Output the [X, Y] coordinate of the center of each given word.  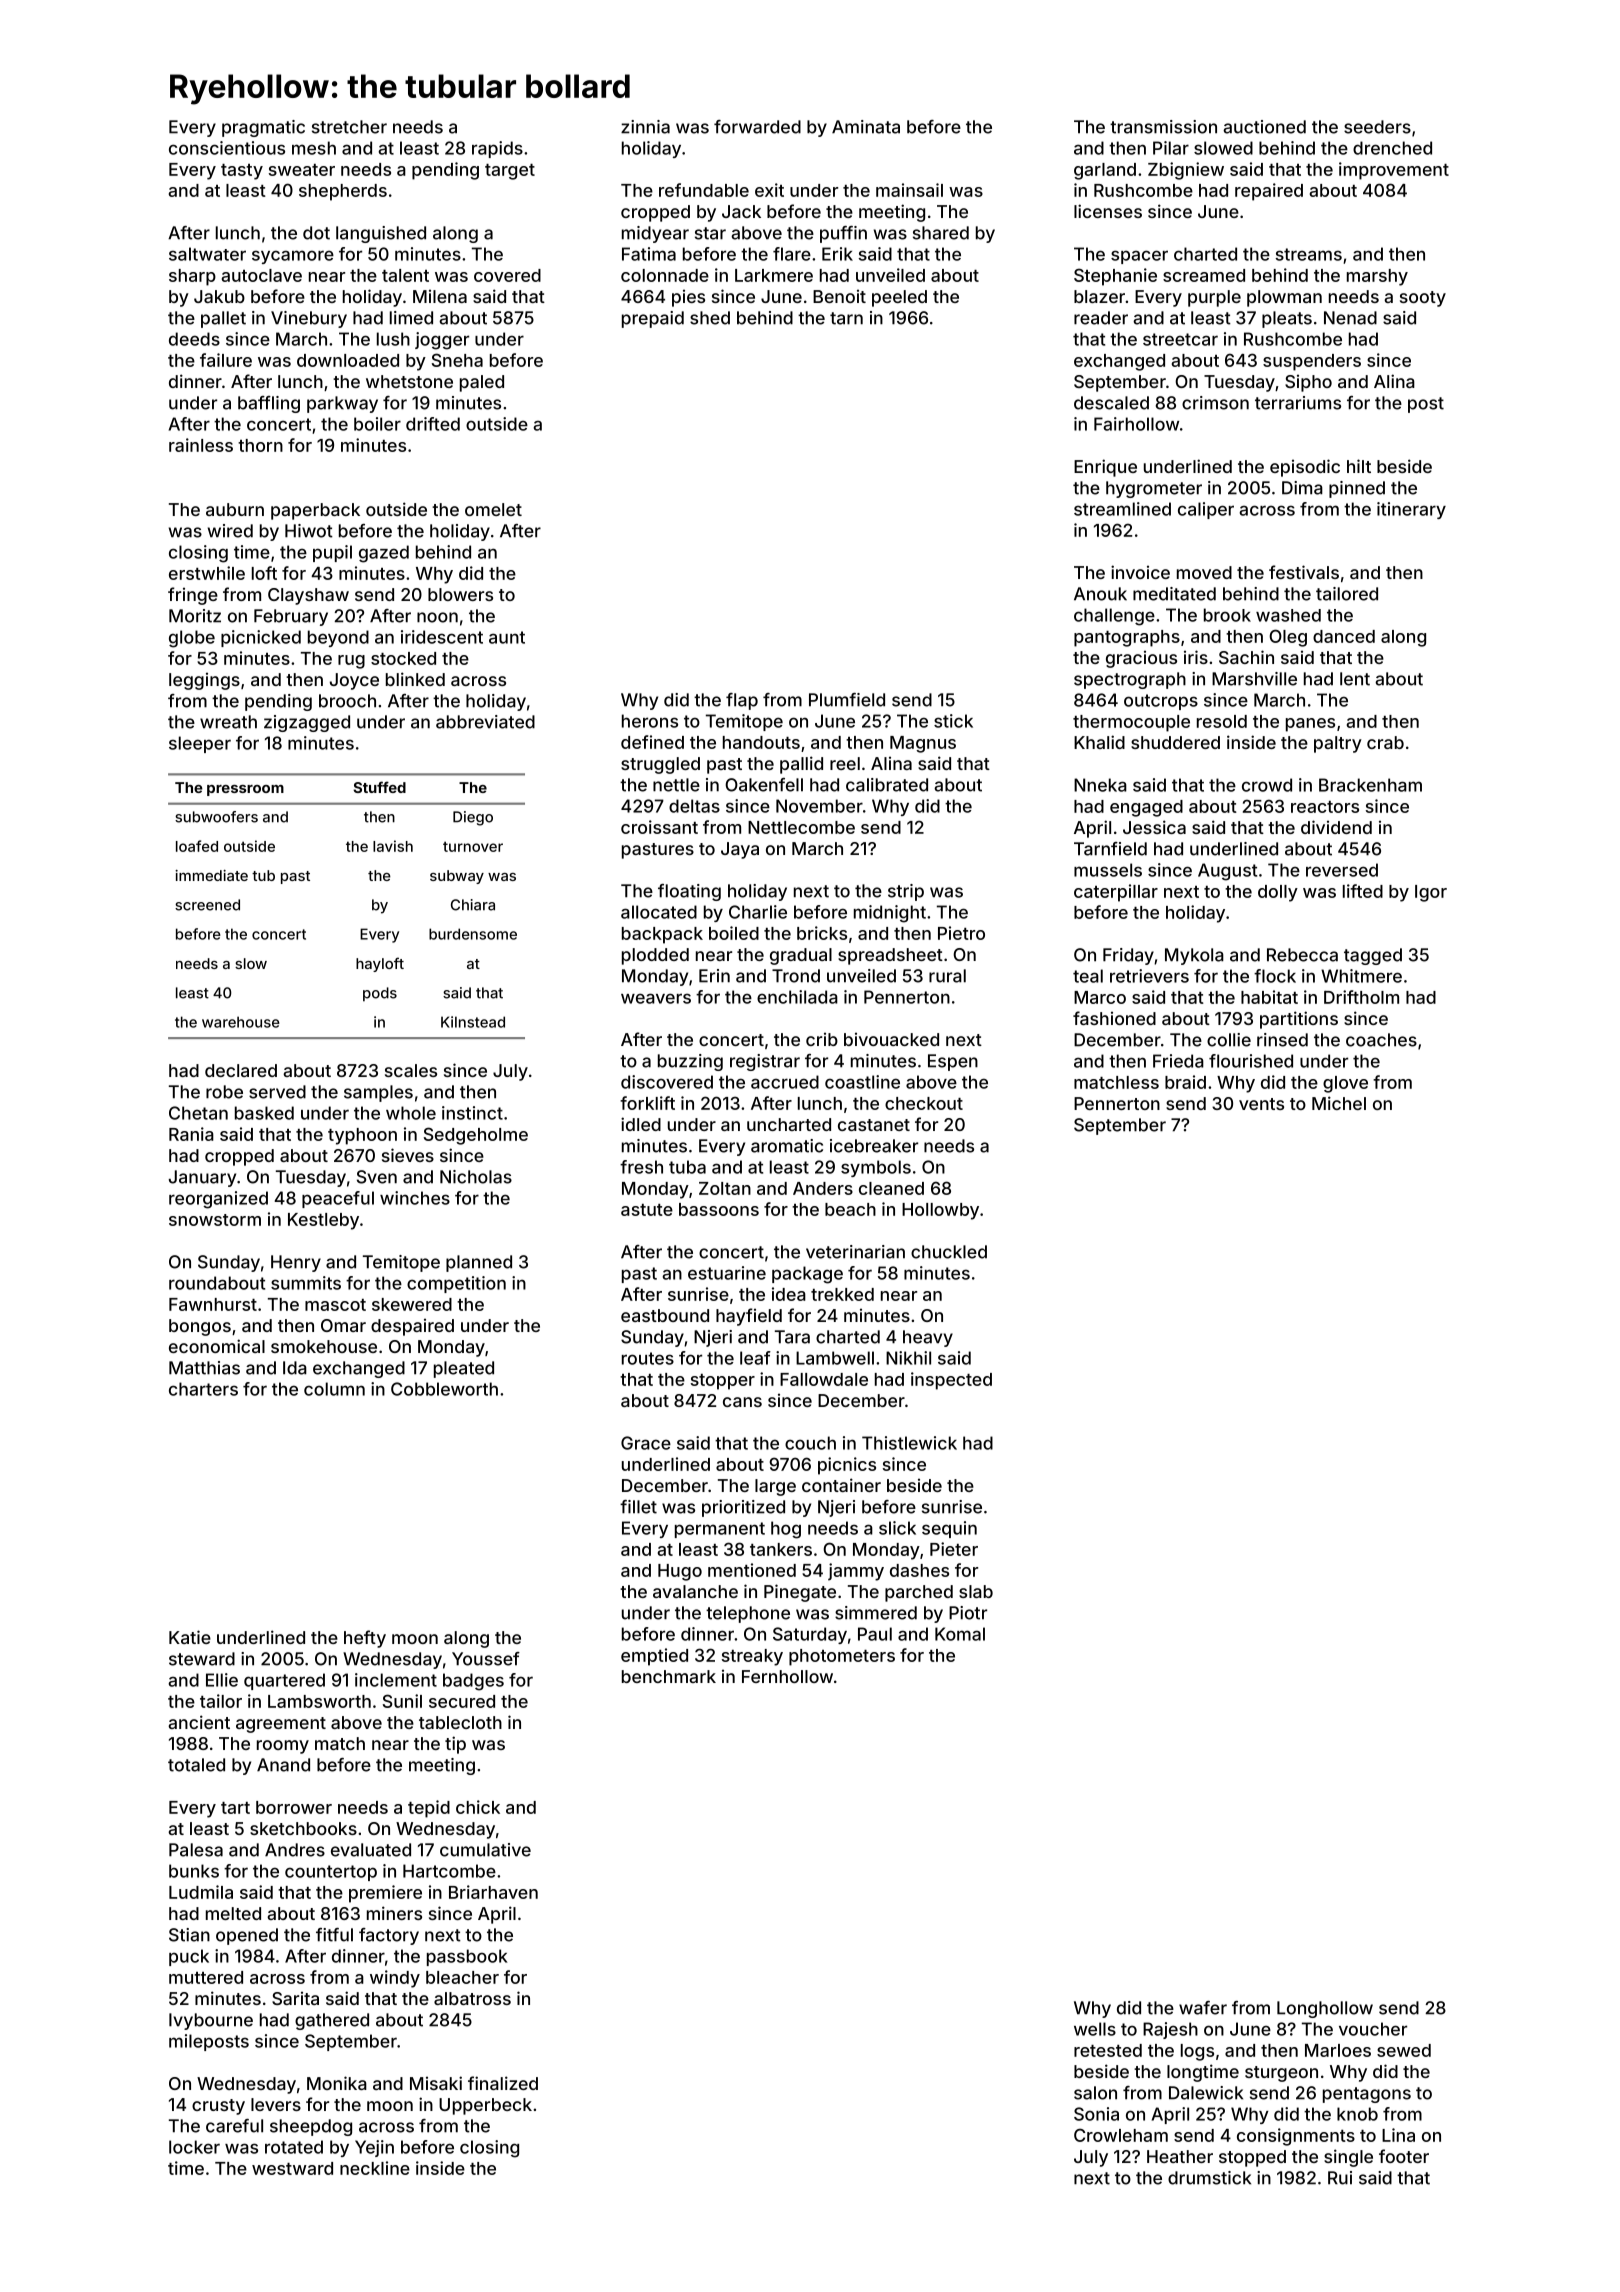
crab [1385, 742]
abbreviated [485, 722]
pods [380, 994]
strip [906, 892]
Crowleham [1121, 2135]
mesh [314, 148]
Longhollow [1325, 2009]
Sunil [402, 1701]
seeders [1377, 127]
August [1227, 872]
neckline [375, 2168]
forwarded [757, 127]
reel [845, 763]
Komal [960, 1634]
